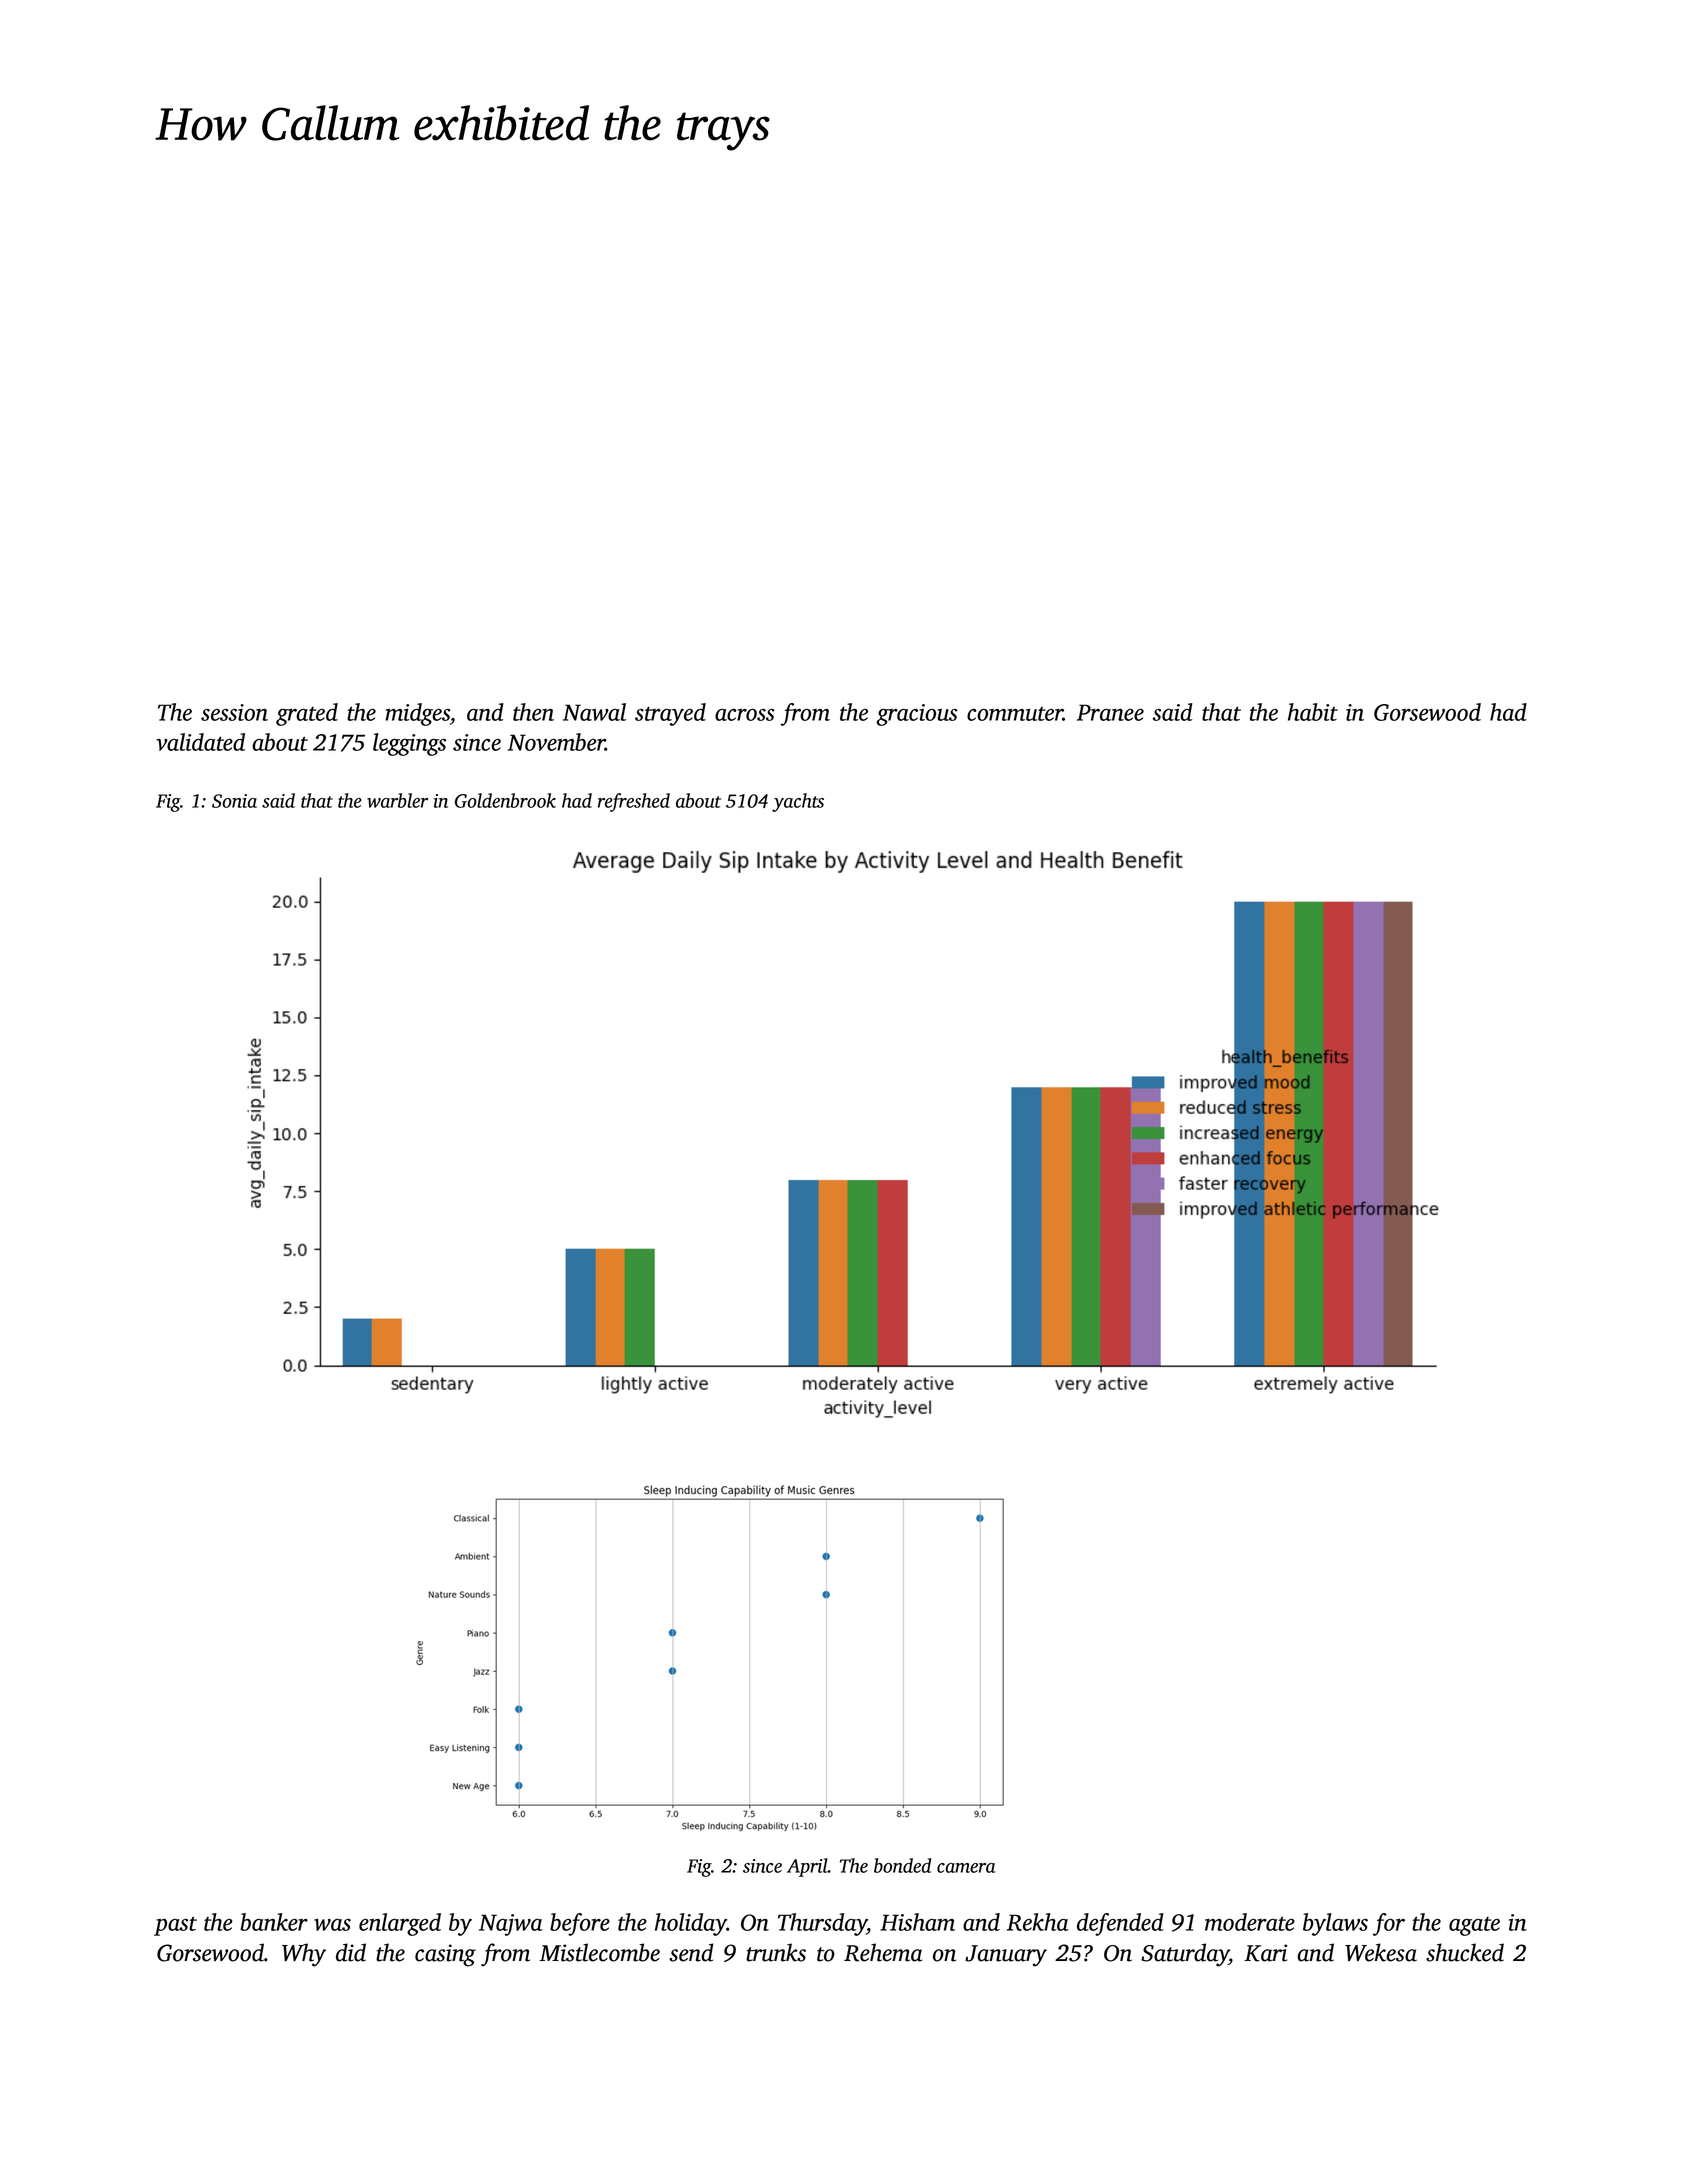 The width and height of the screenshot is (1683, 2178). I want to click on camera, so click(966, 1868).
